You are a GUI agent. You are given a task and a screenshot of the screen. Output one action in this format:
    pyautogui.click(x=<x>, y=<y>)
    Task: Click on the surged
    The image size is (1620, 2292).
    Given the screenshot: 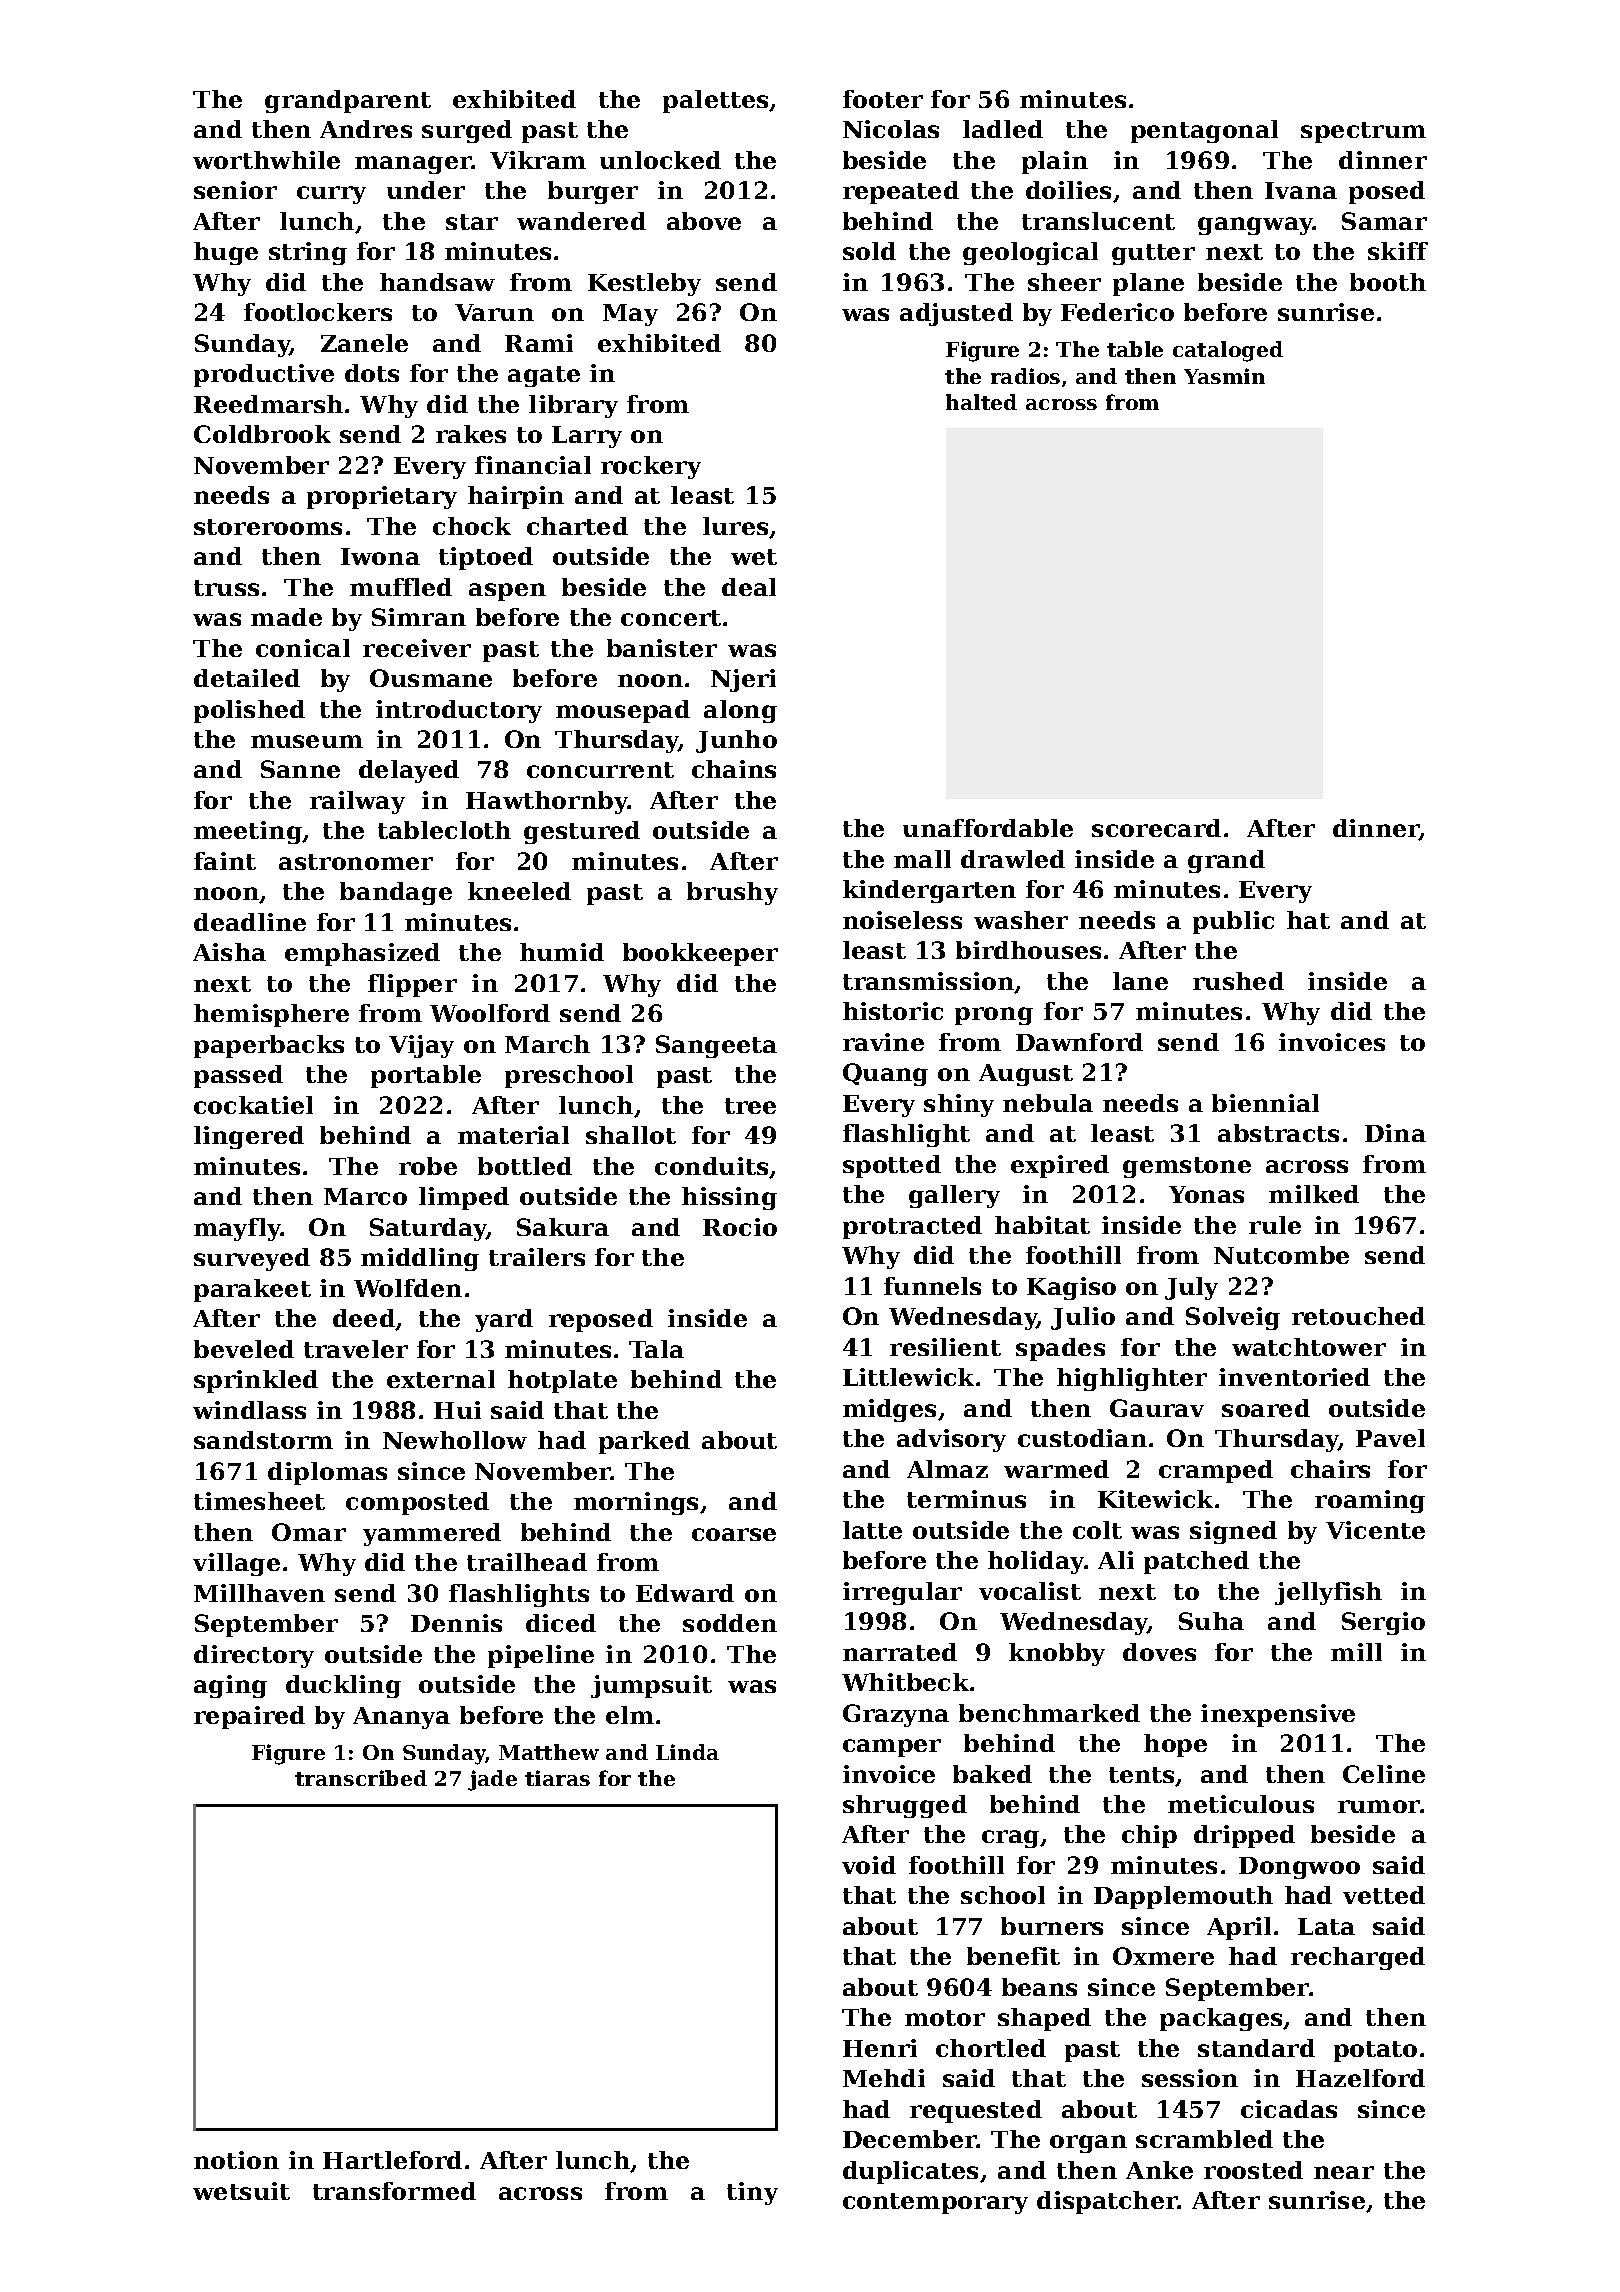 What is the action you would take?
    pyautogui.click(x=467, y=131)
